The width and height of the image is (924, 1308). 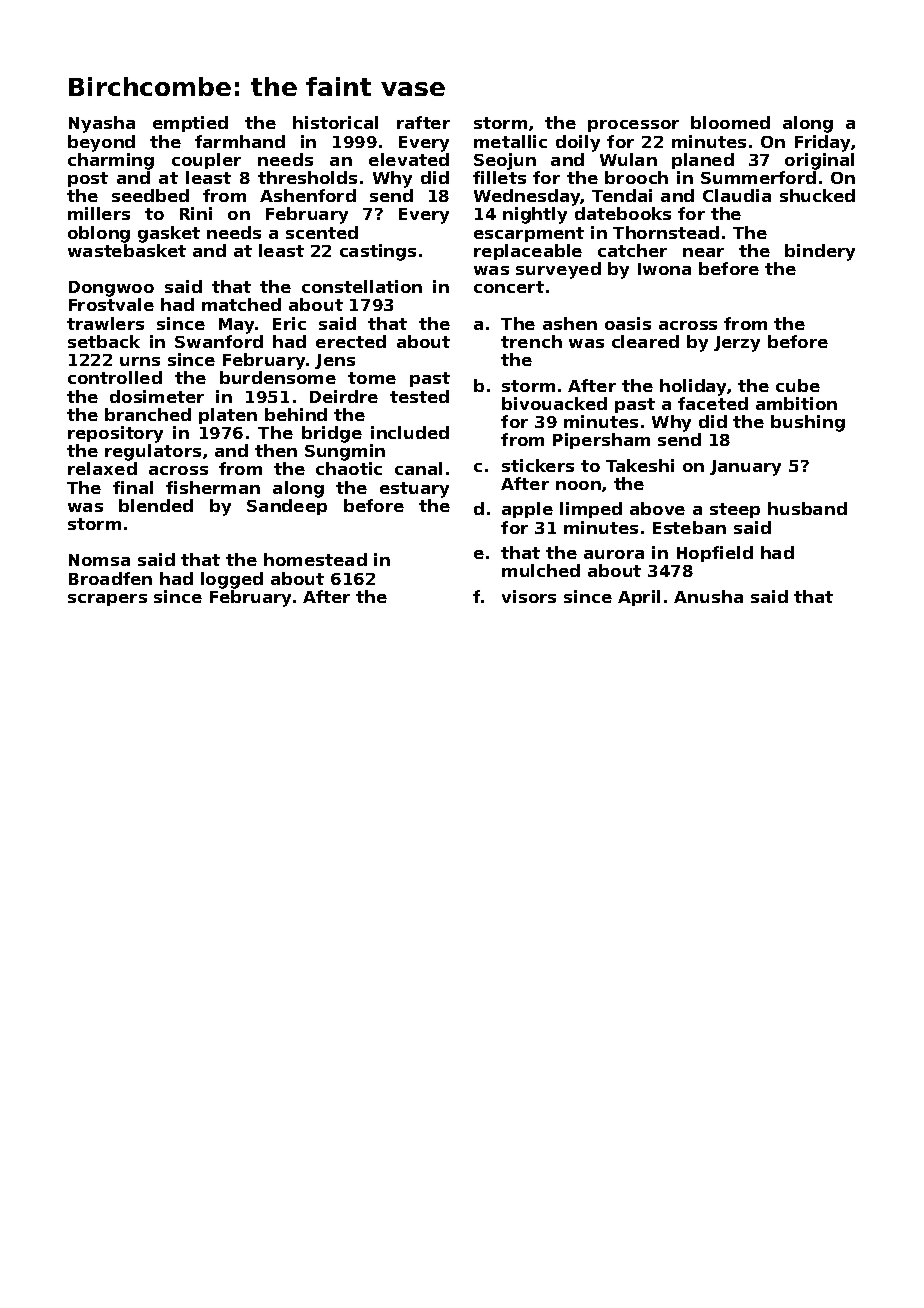 What do you see at coordinates (554, 403) in the image?
I see `bivouacked` at bounding box center [554, 403].
